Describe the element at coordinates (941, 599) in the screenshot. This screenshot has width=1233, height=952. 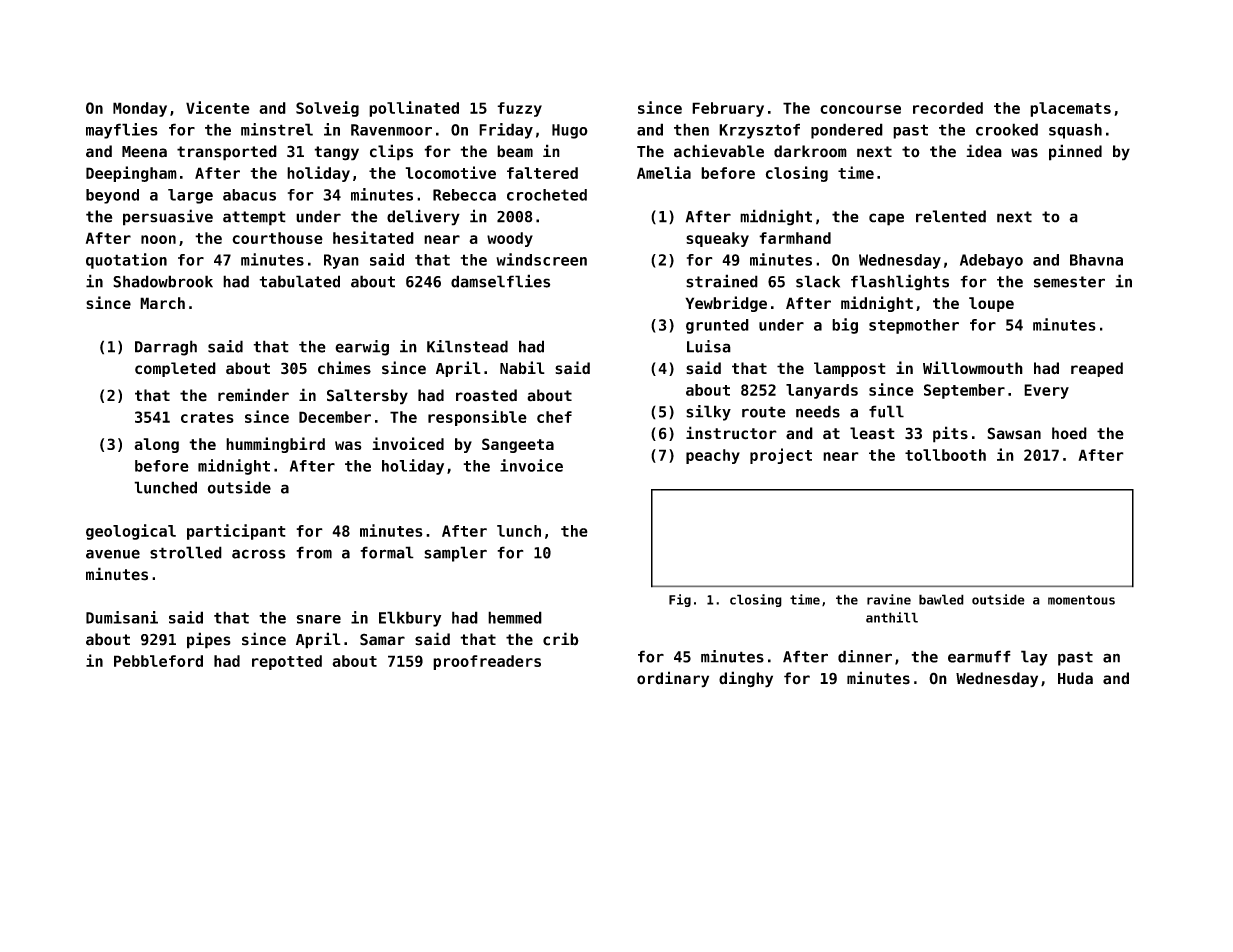
I see `bawled` at that location.
